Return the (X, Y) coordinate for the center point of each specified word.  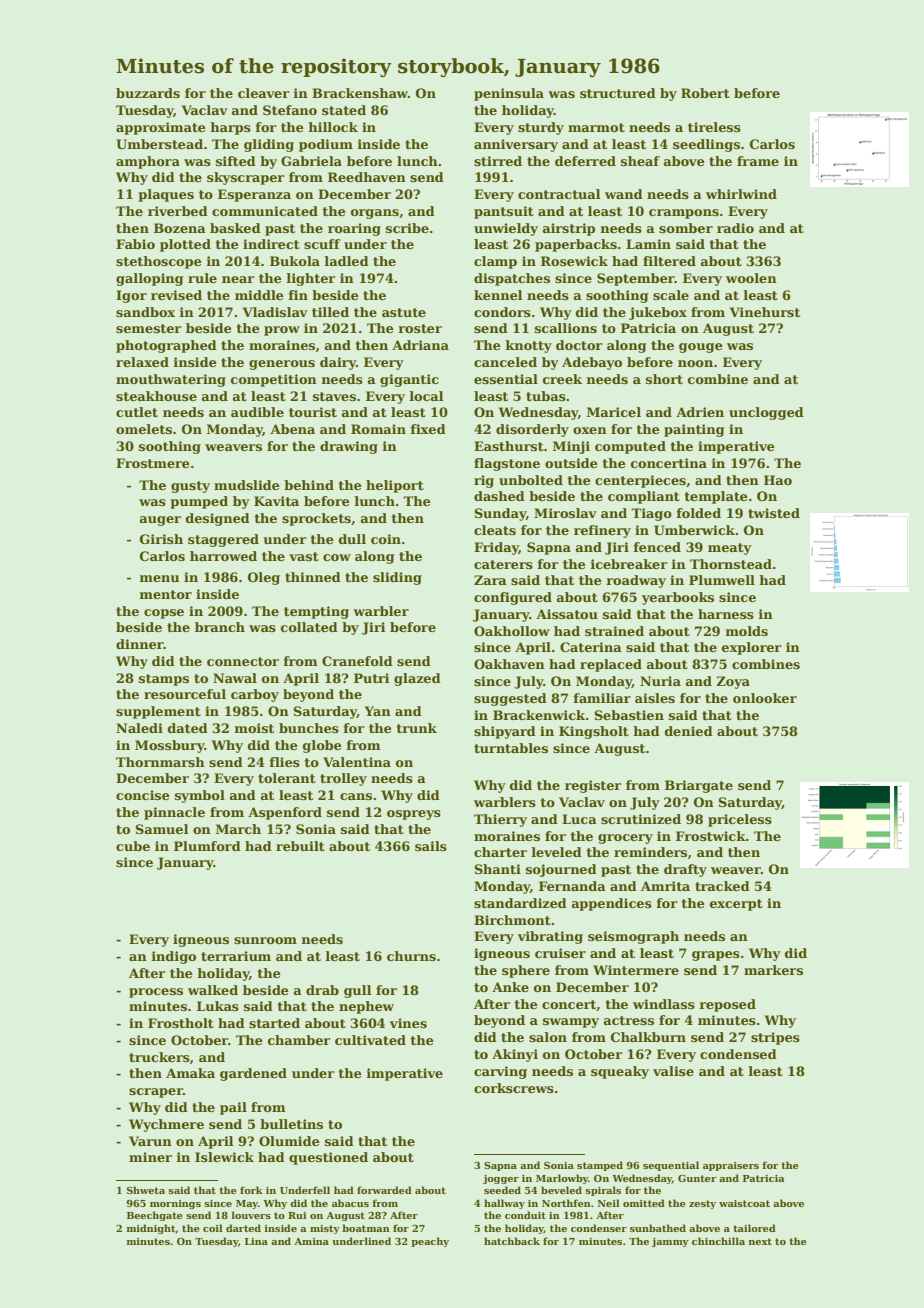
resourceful (185, 694)
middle (259, 295)
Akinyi (515, 1055)
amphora (148, 162)
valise (673, 1071)
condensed (738, 1054)
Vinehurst (765, 312)
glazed (417, 679)
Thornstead (731, 564)
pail (233, 1108)
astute (404, 312)
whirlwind (741, 194)
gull (357, 991)
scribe (407, 228)
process (156, 993)
